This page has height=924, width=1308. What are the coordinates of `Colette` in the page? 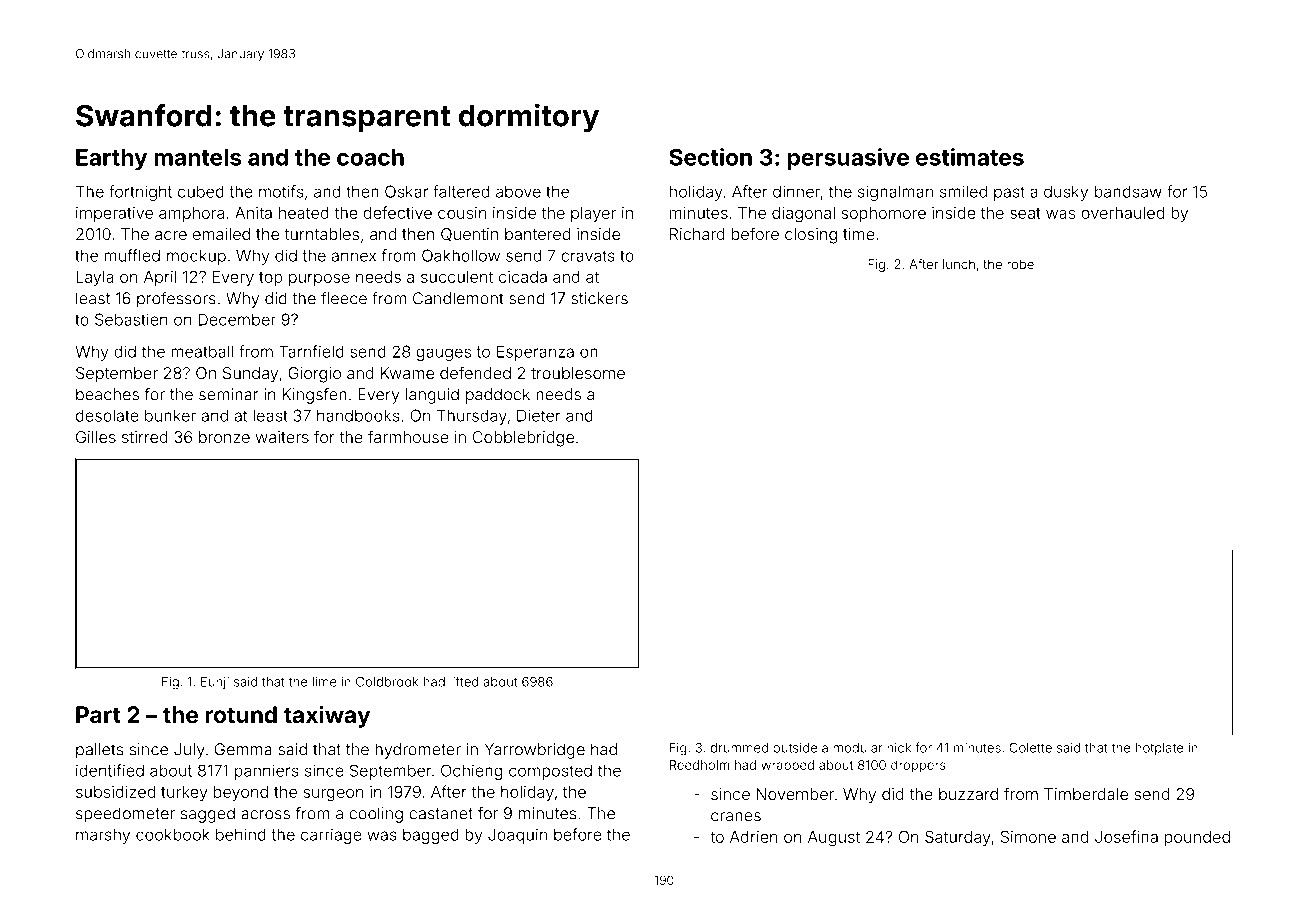 It's located at (1030, 748).
